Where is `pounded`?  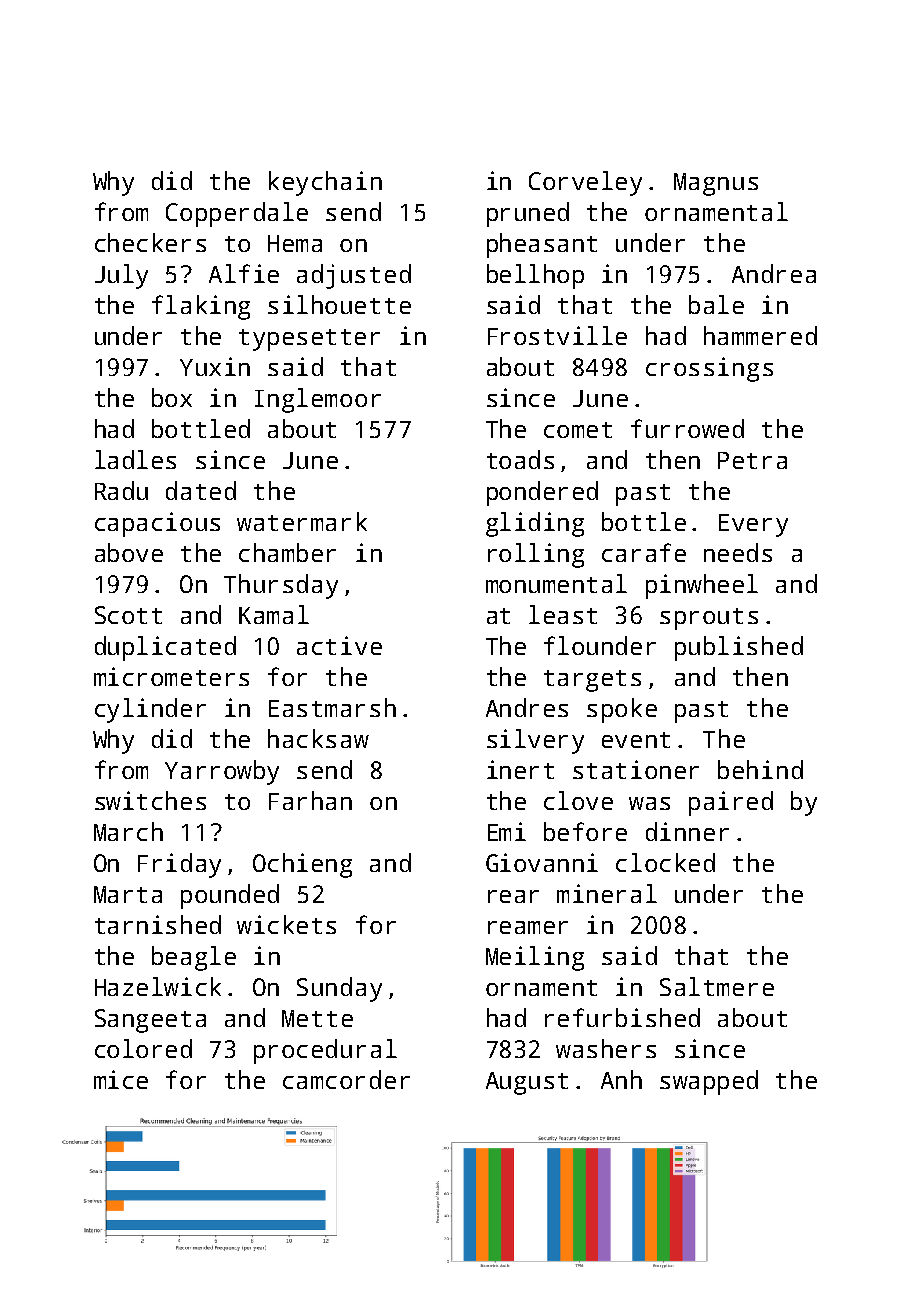 pounded is located at coordinates (230, 896).
